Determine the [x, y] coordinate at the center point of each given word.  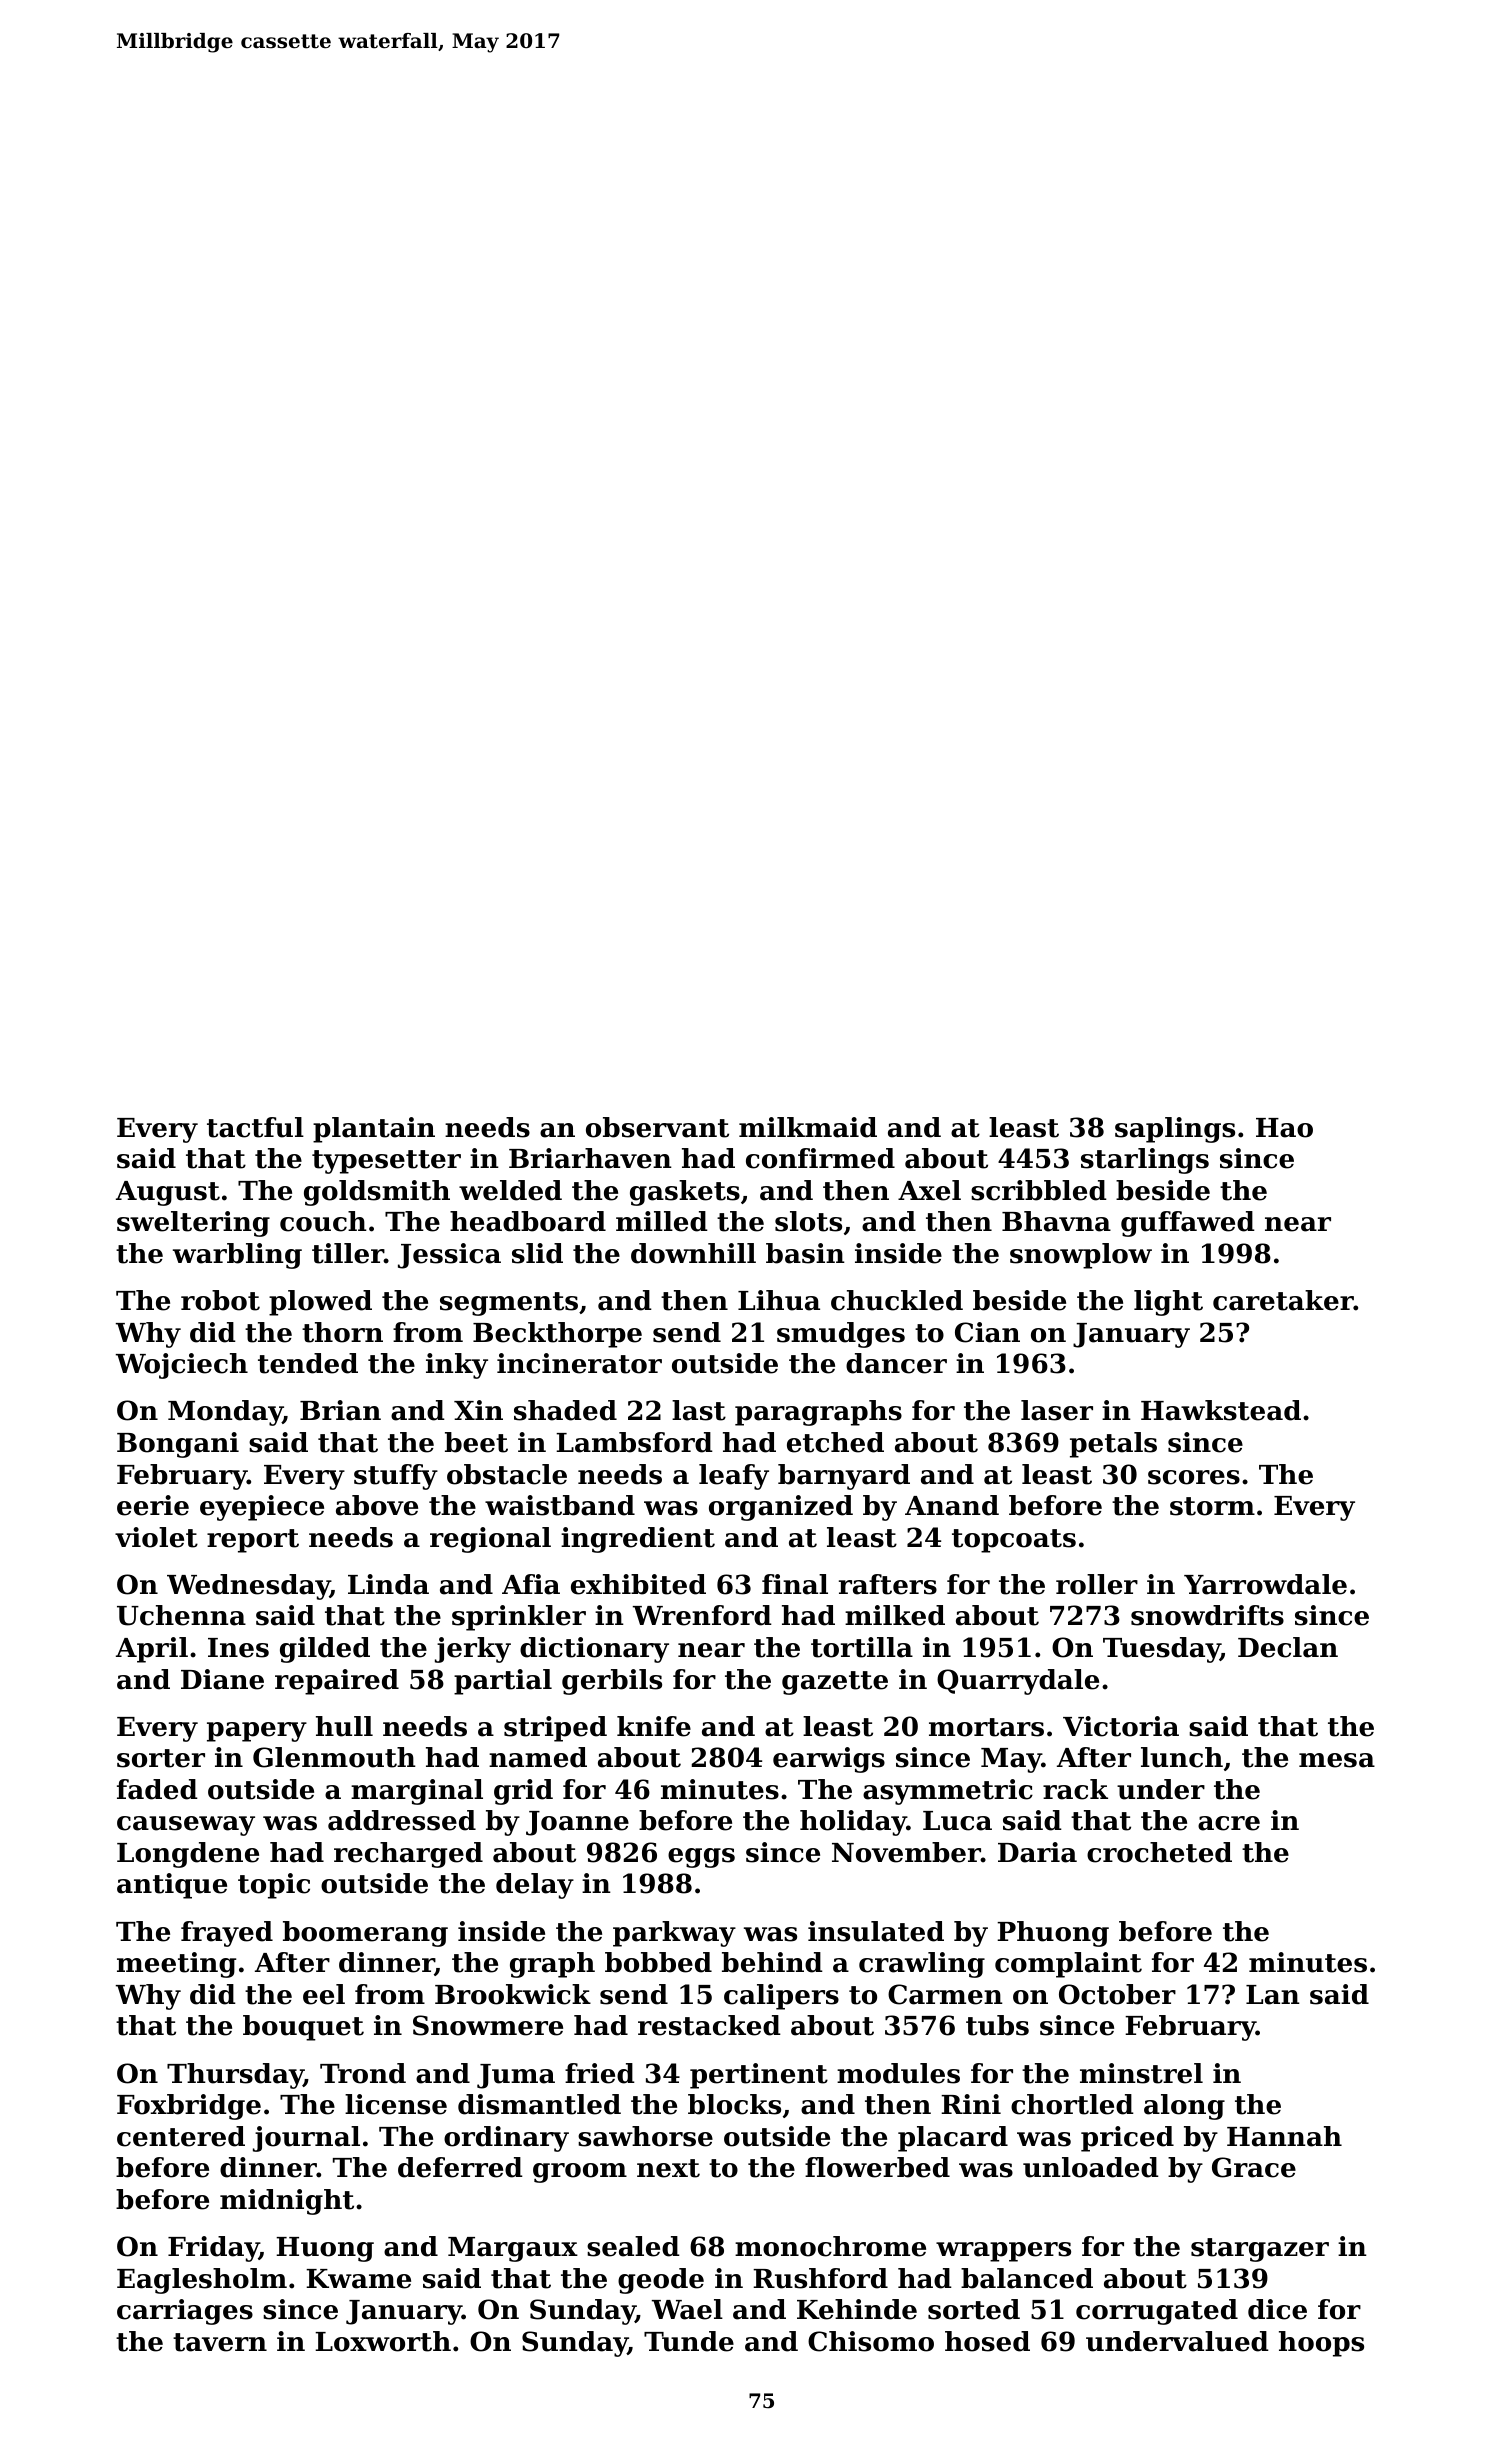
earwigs [829, 1760]
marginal [417, 1792]
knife [654, 1726]
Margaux [513, 2249]
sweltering [193, 1224]
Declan [1288, 1647]
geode [661, 2281]
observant [657, 1127]
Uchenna [181, 1615]
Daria [1037, 1852]
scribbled [1039, 1190]
